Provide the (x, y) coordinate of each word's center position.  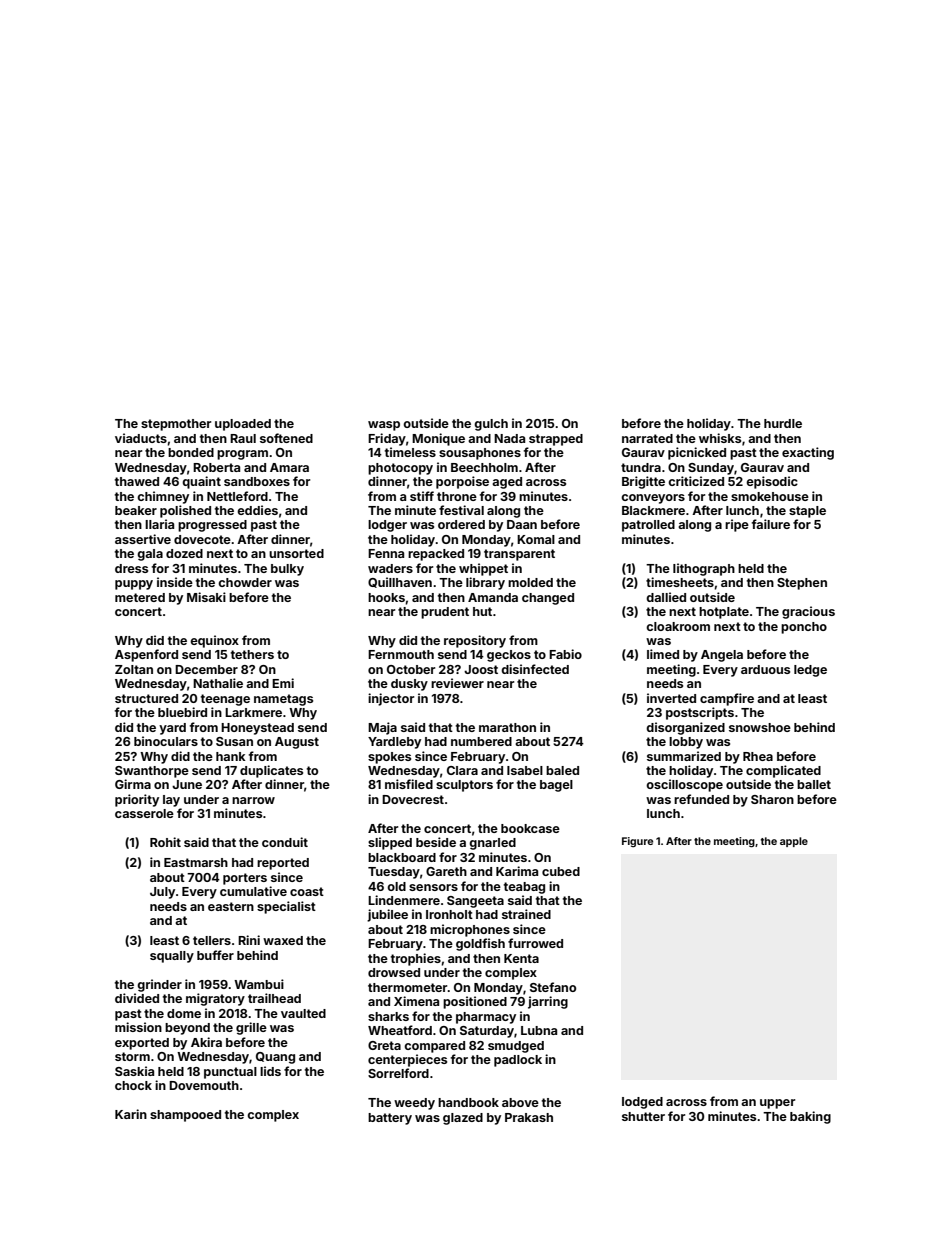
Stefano (553, 987)
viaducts (141, 438)
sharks (388, 1016)
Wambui (259, 984)
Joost (481, 669)
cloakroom (678, 626)
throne (457, 496)
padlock (518, 1061)
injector (391, 699)
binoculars (166, 741)
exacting (808, 453)
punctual (230, 1073)
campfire (727, 699)
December (206, 669)
